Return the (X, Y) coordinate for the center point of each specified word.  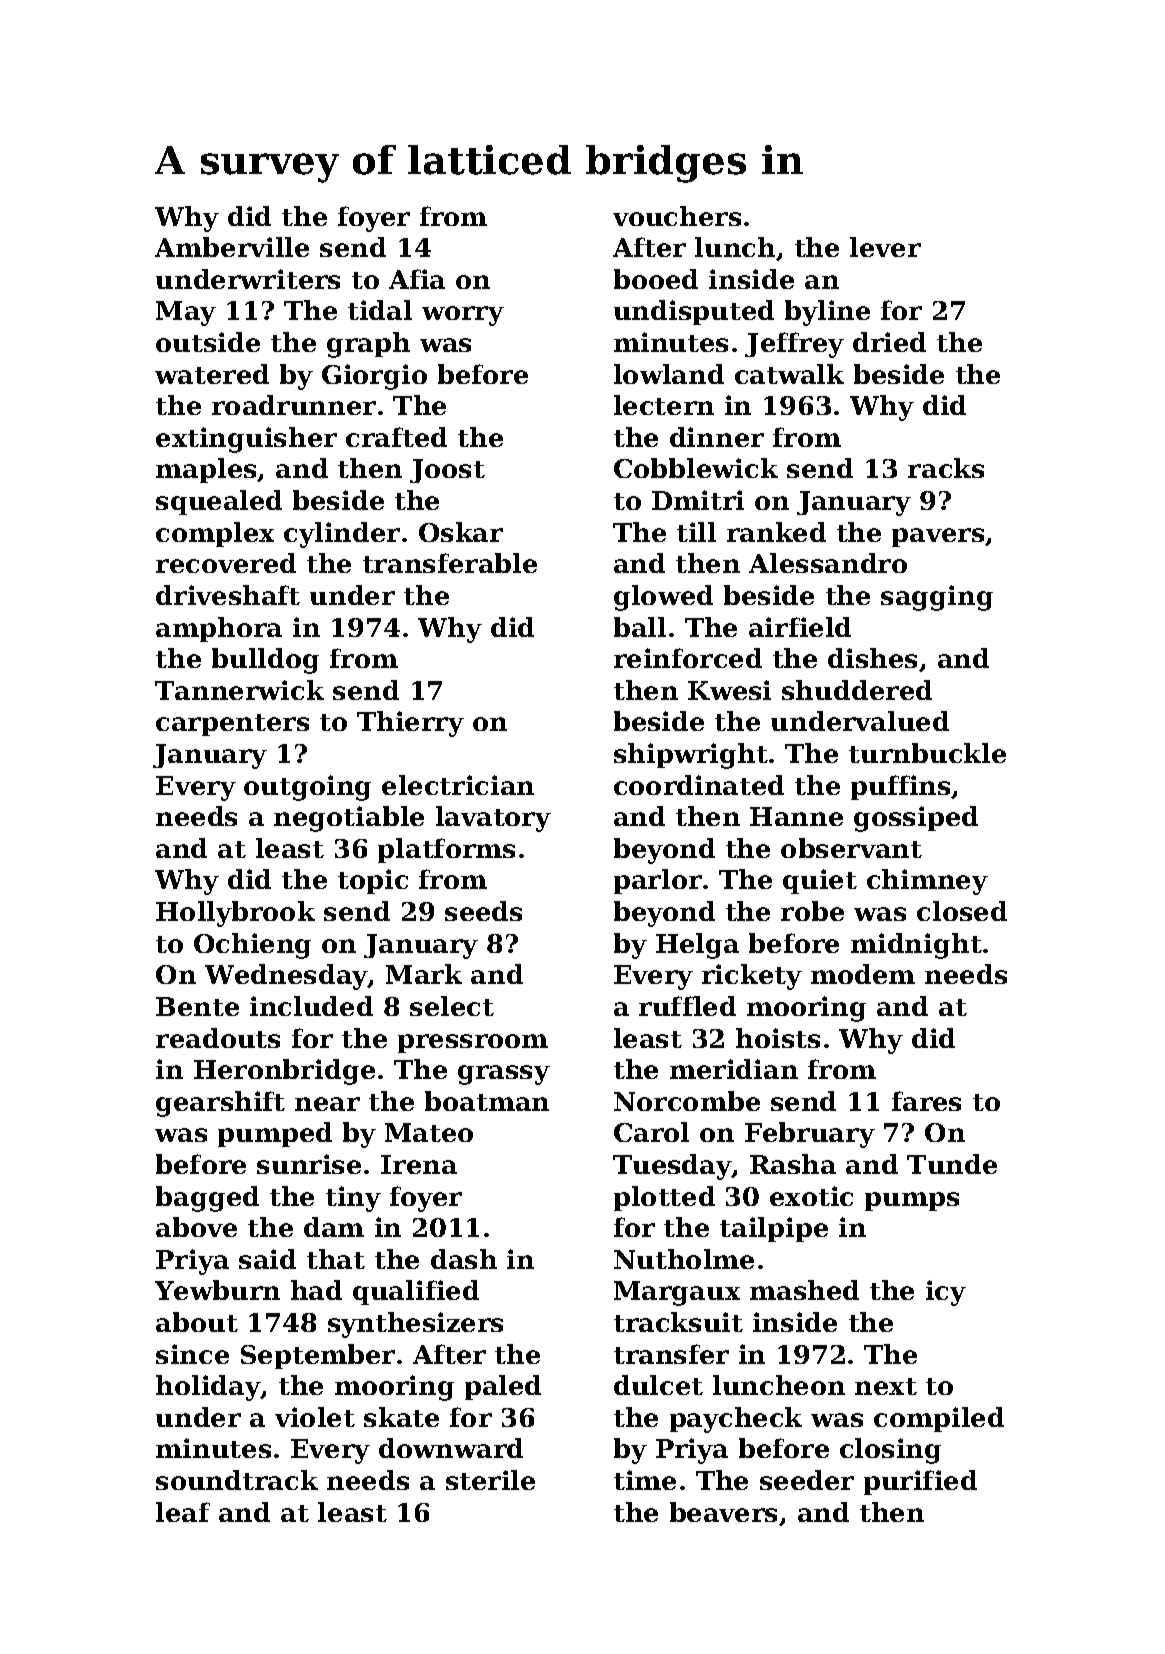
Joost (447, 471)
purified (920, 1482)
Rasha (793, 1164)
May (186, 313)
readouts (218, 1038)
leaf (183, 1512)
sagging (937, 598)
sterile (490, 1480)
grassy (504, 1075)
